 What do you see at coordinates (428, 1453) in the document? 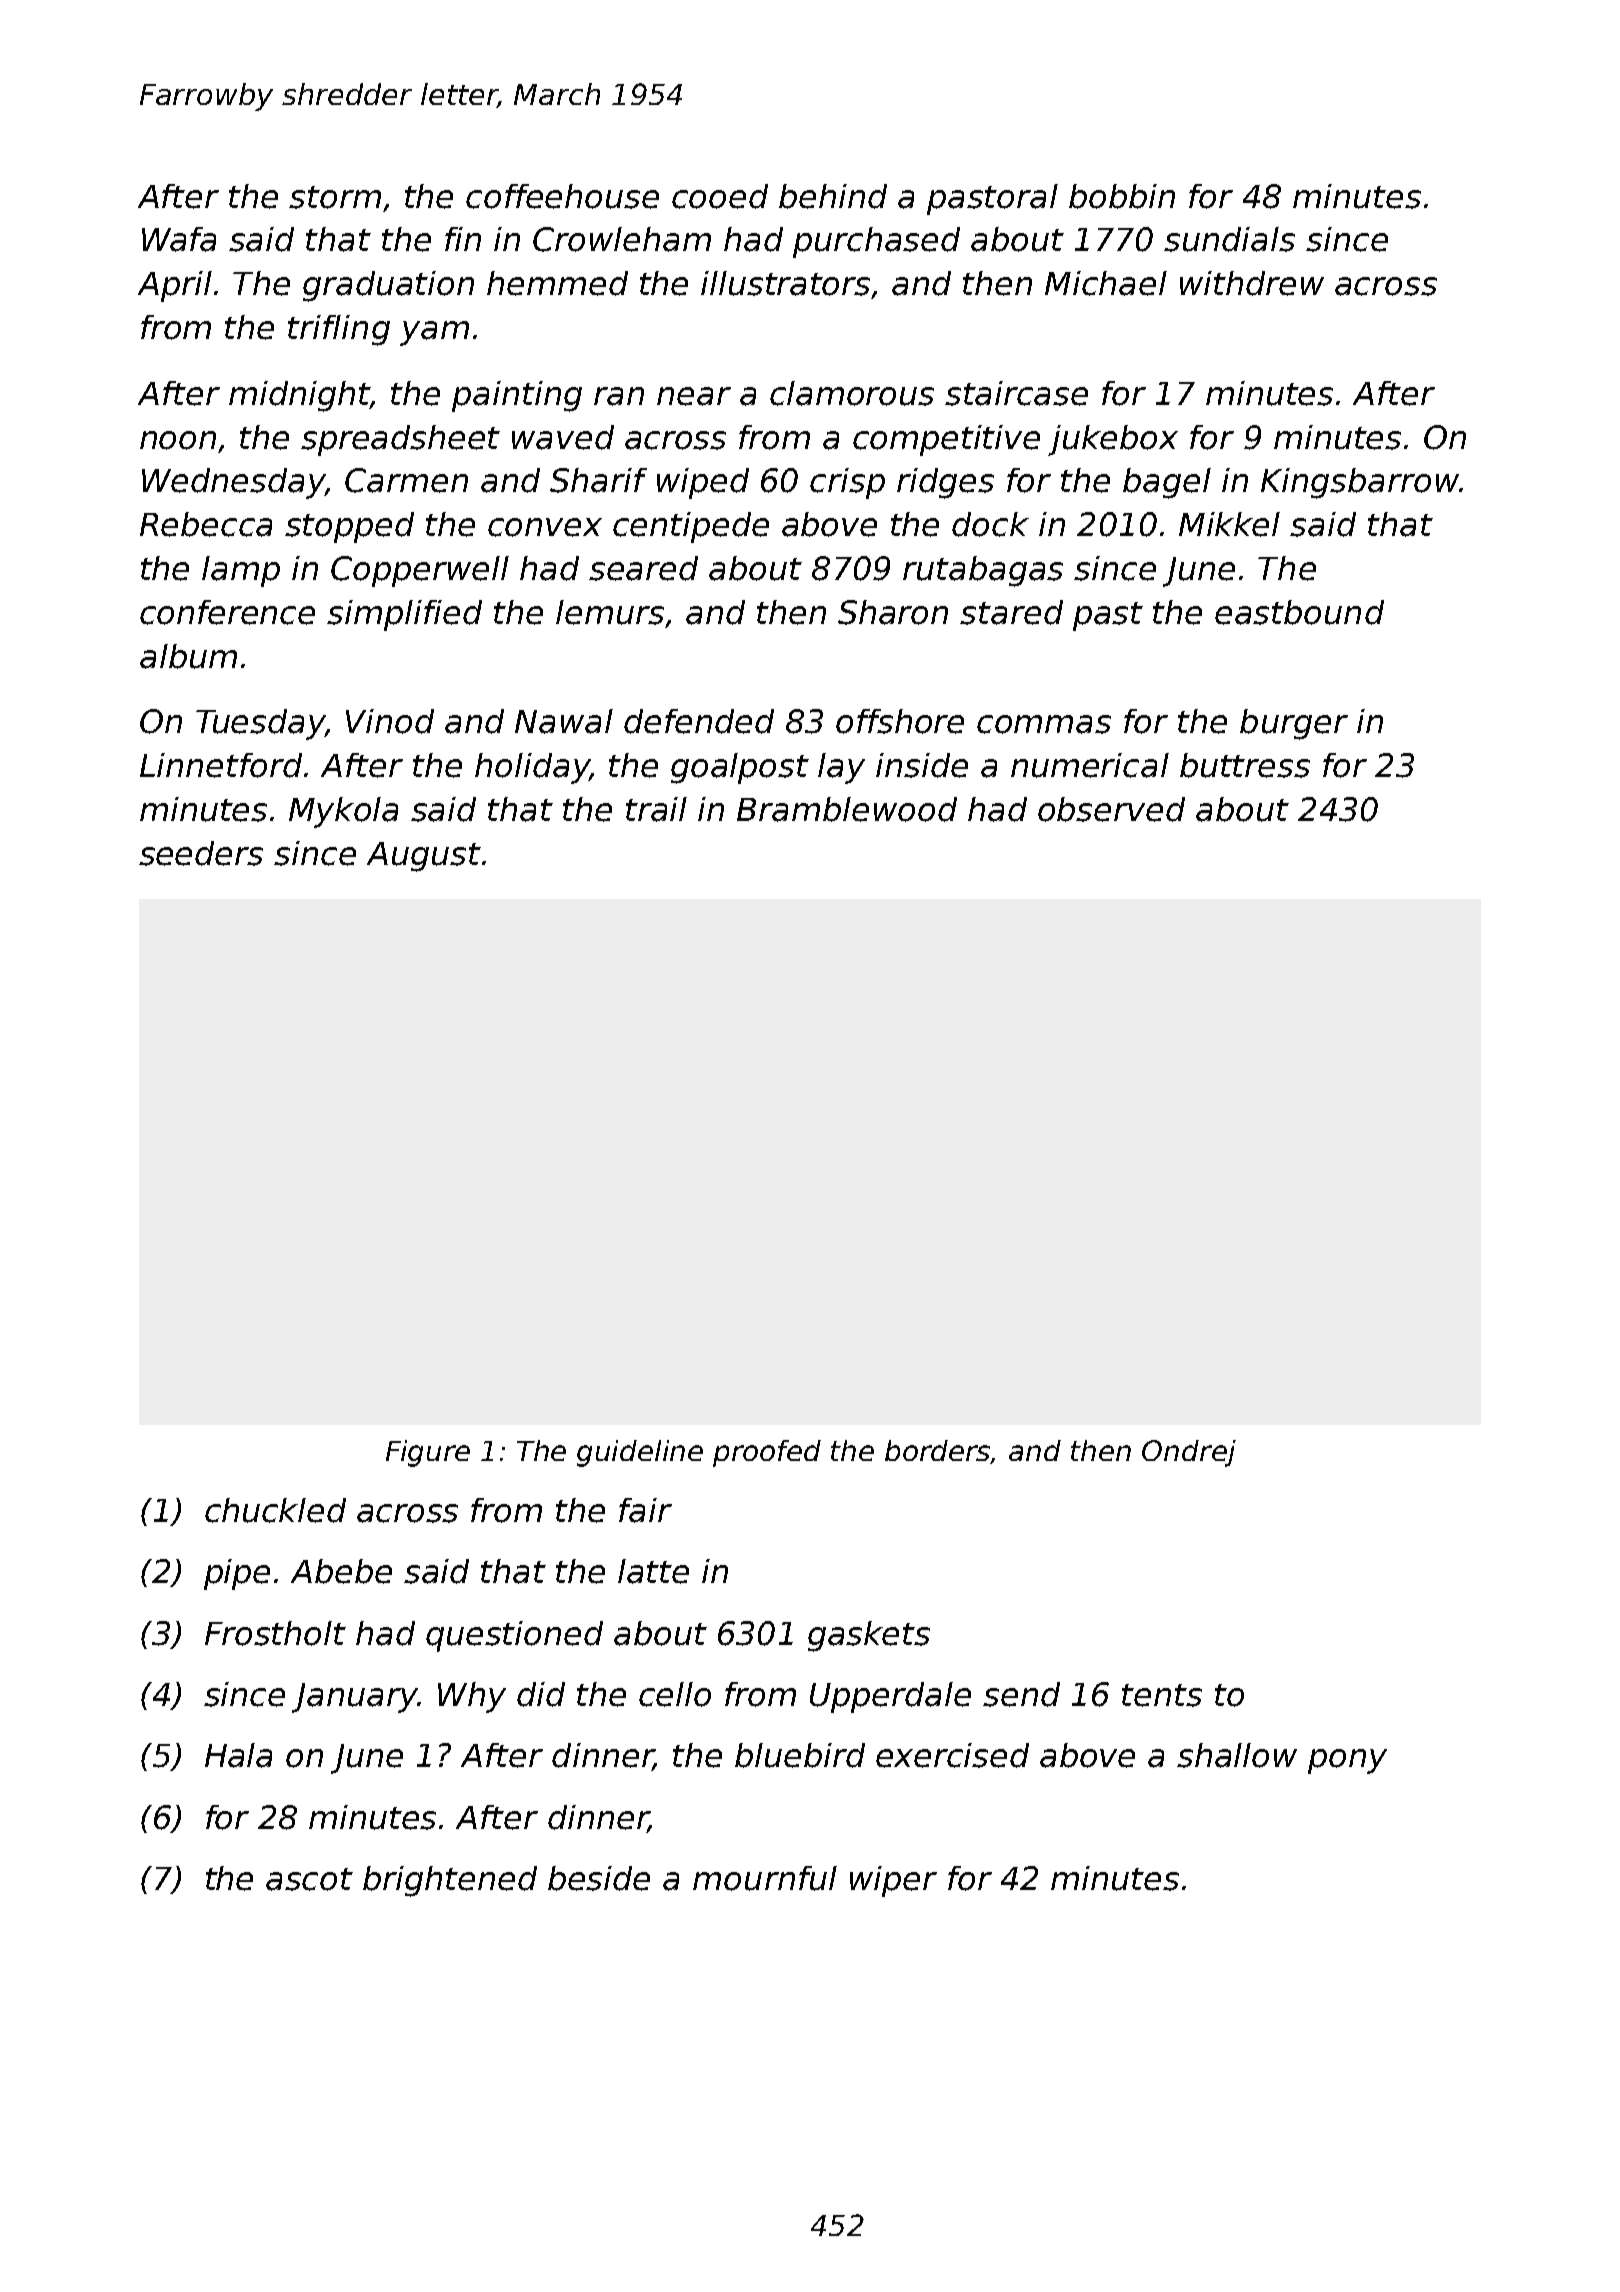
I see `Figure` at bounding box center [428, 1453].
